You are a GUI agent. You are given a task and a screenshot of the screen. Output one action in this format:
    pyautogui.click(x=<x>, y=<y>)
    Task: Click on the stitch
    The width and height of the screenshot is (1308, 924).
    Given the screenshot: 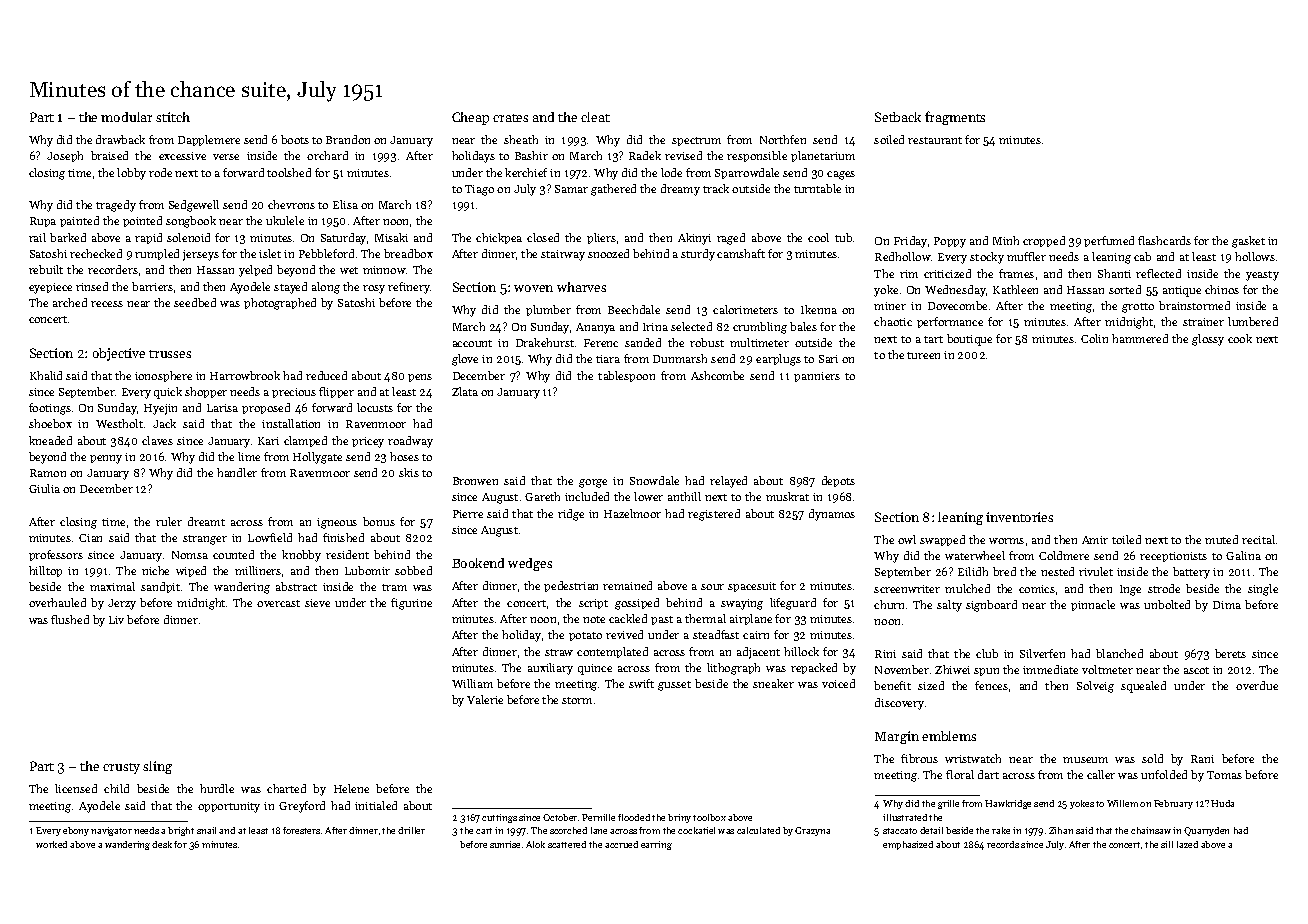 What is the action you would take?
    pyautogui.click(x=173, y=117)
